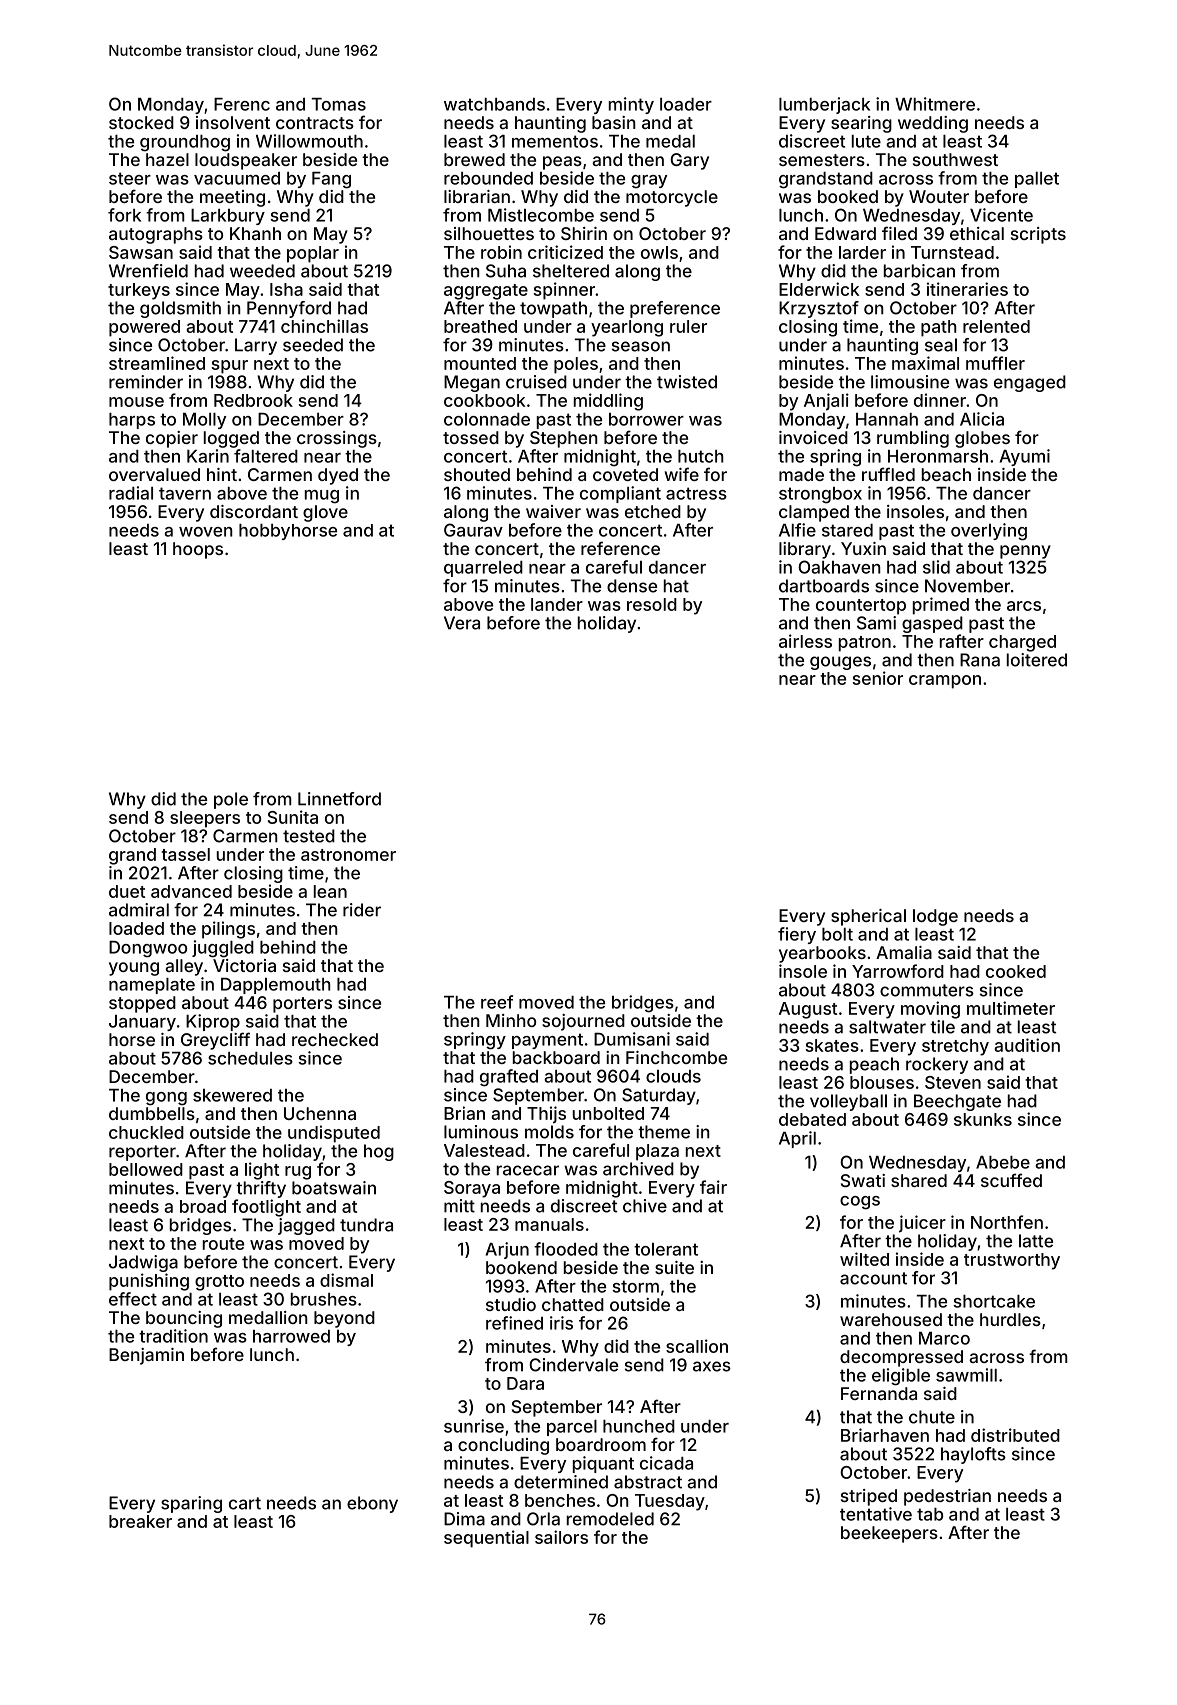 This document has width=1177, height=1705. Describe the element at coordinates (805, 641) in the document. I see `airless` at that location.
